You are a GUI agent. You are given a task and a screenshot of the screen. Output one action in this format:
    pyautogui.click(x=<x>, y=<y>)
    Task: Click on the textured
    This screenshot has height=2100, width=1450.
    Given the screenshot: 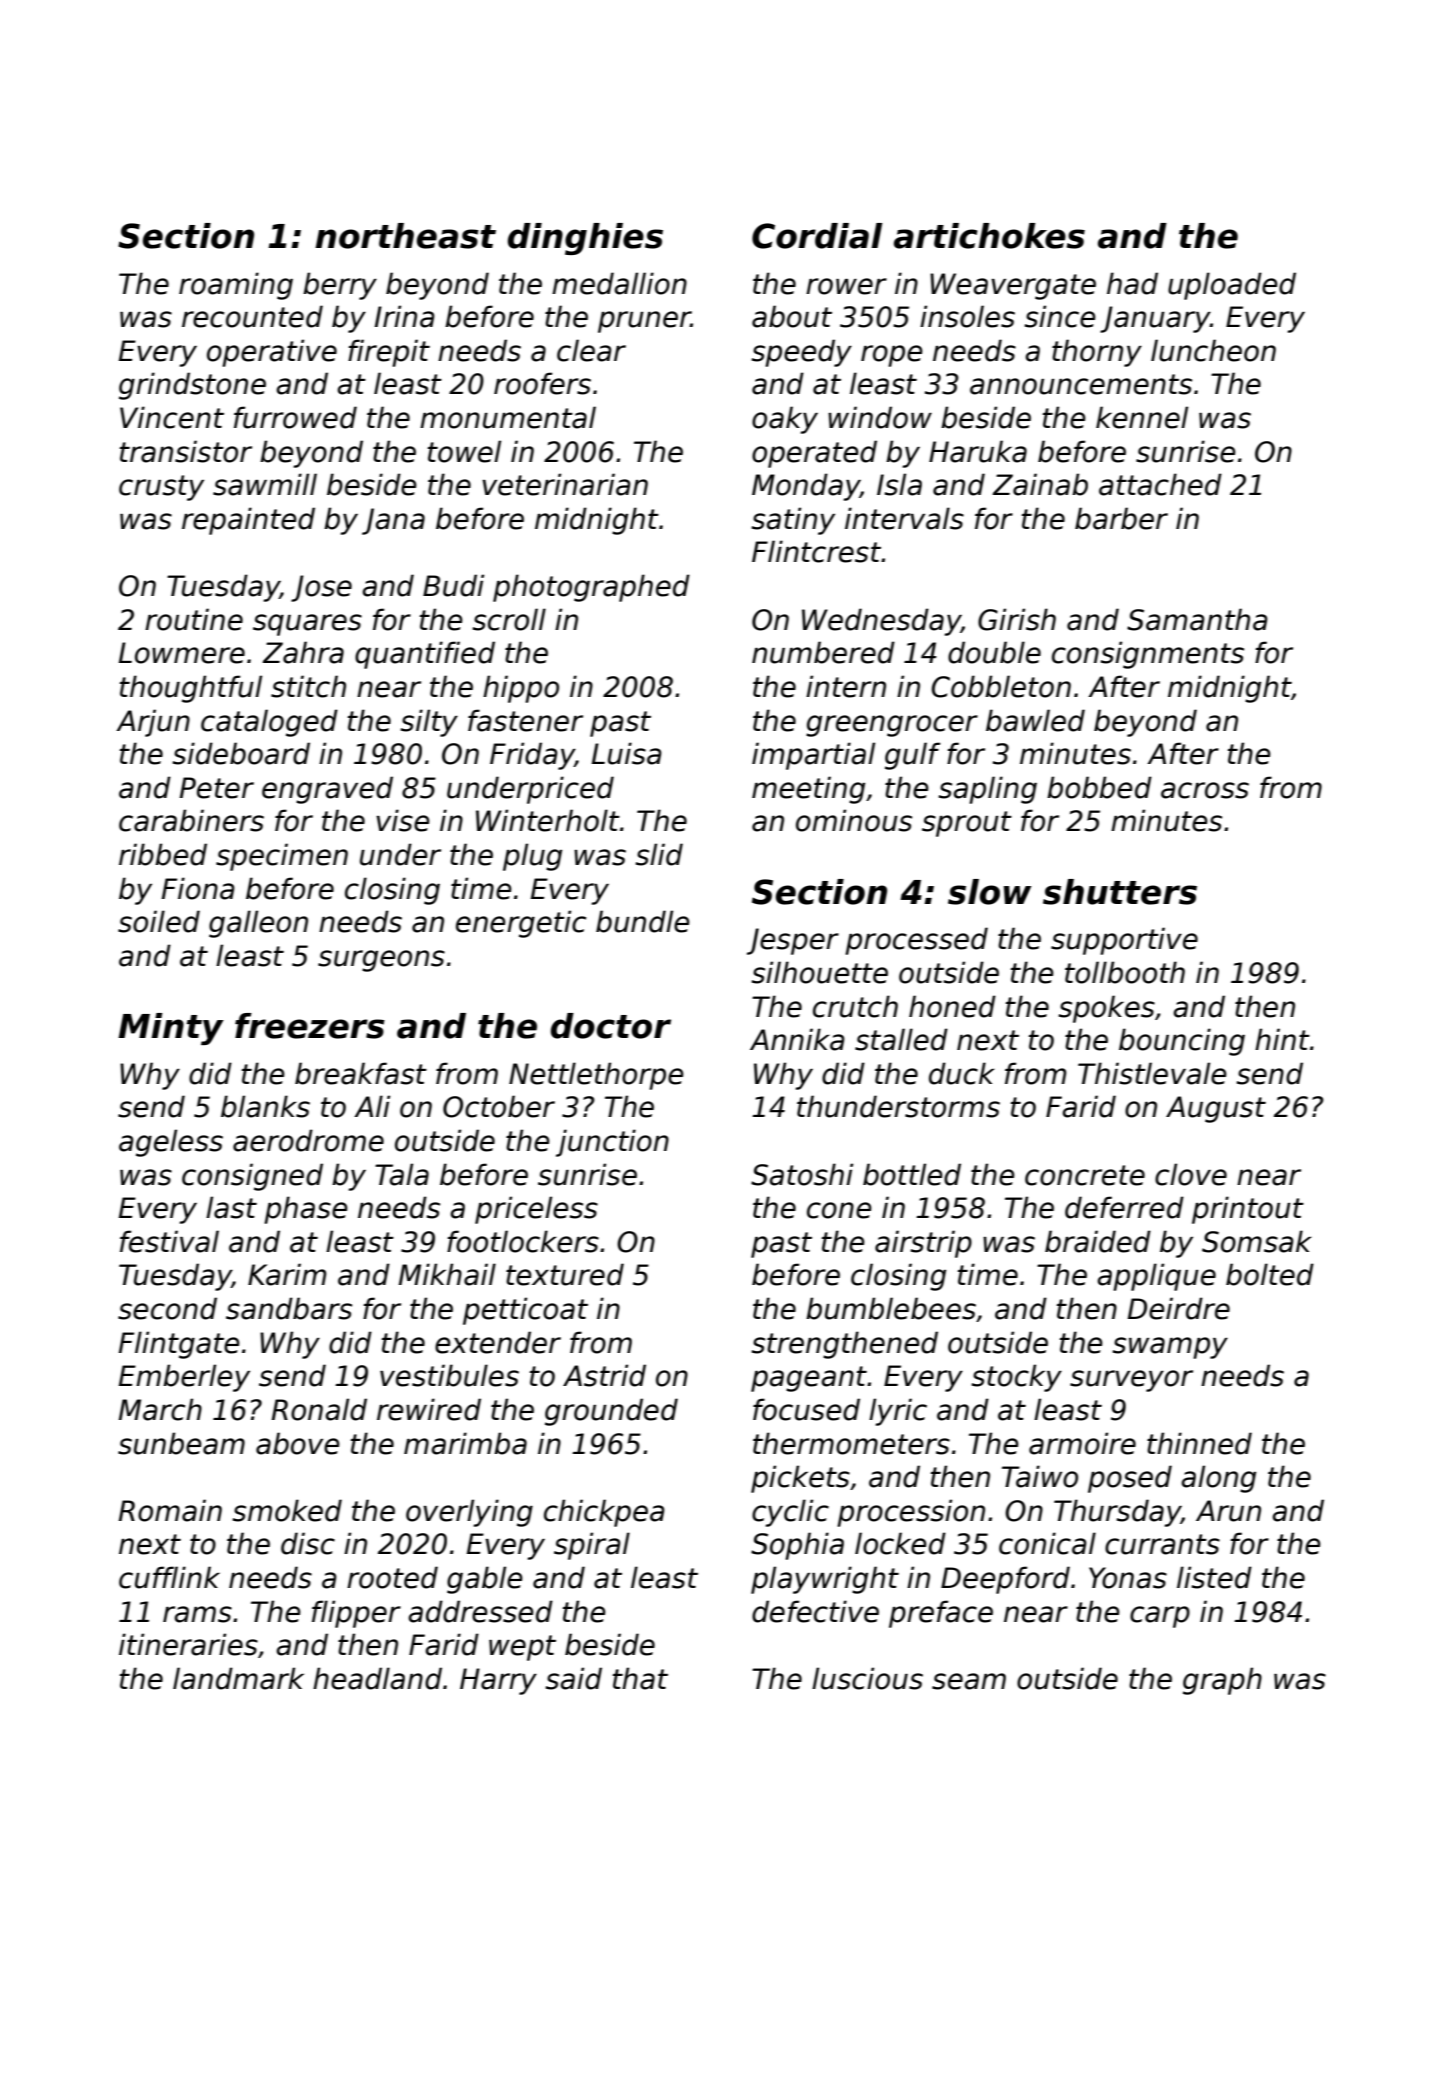 What is the action you would take?
    pyautogui.click(x=565, y=1274)
